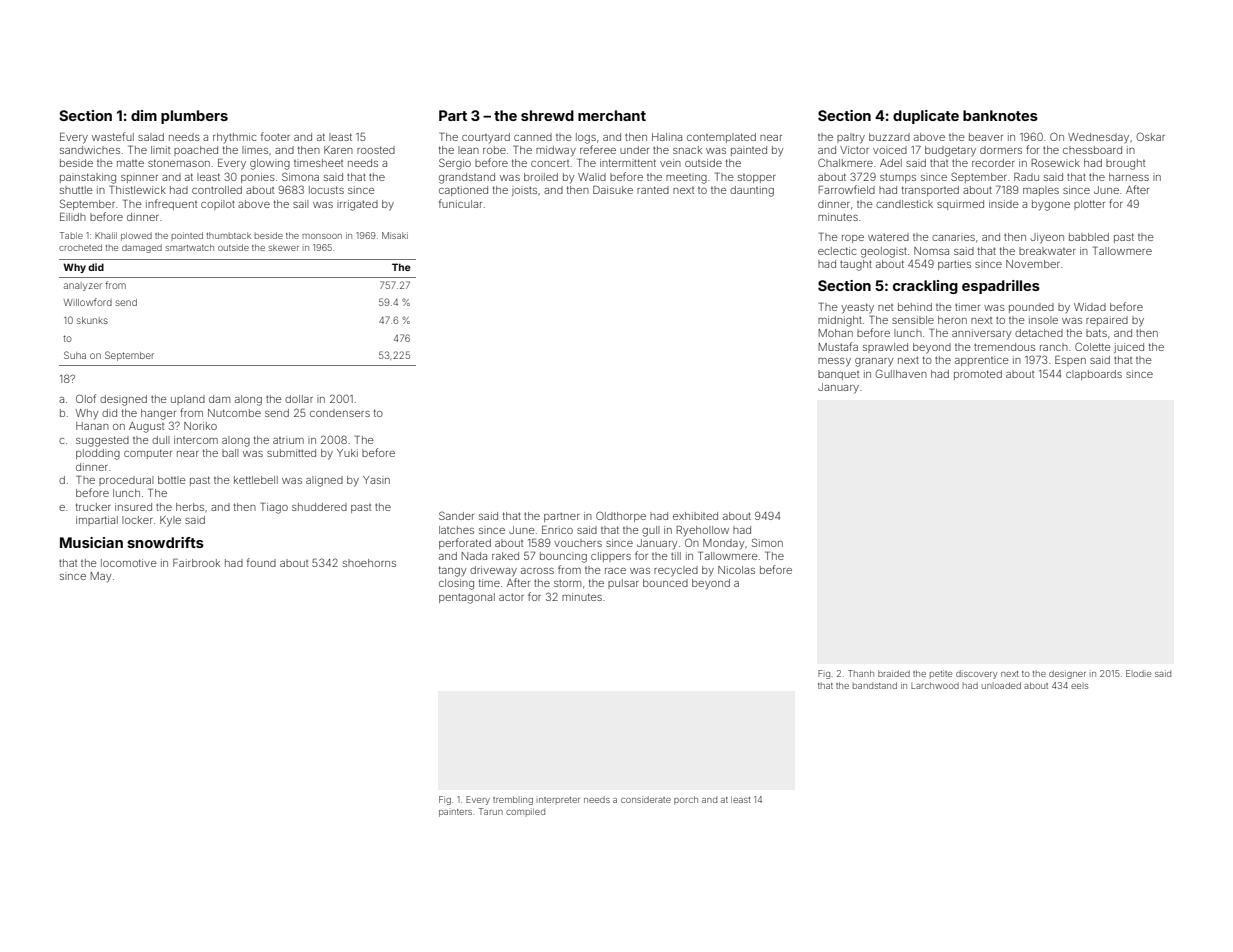 The height and width of the document is (952, 1233). Describe the element at coordinates (340, 413) in the document. I see `condensers` at that location.
